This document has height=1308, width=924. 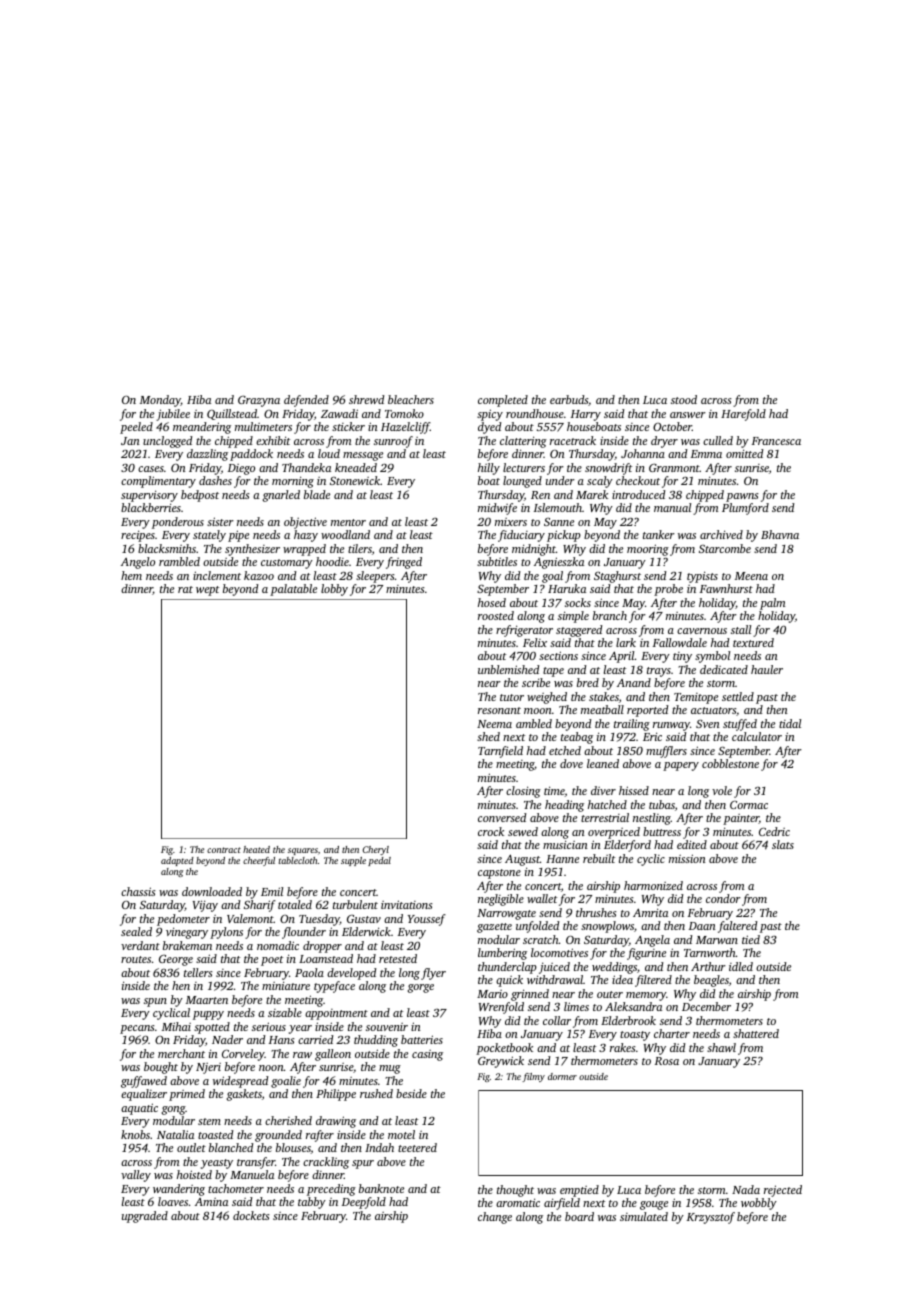 What do you see at coordinates (281, 496) in the document?
I see `gnarled` at bounding box center [281, 496].
